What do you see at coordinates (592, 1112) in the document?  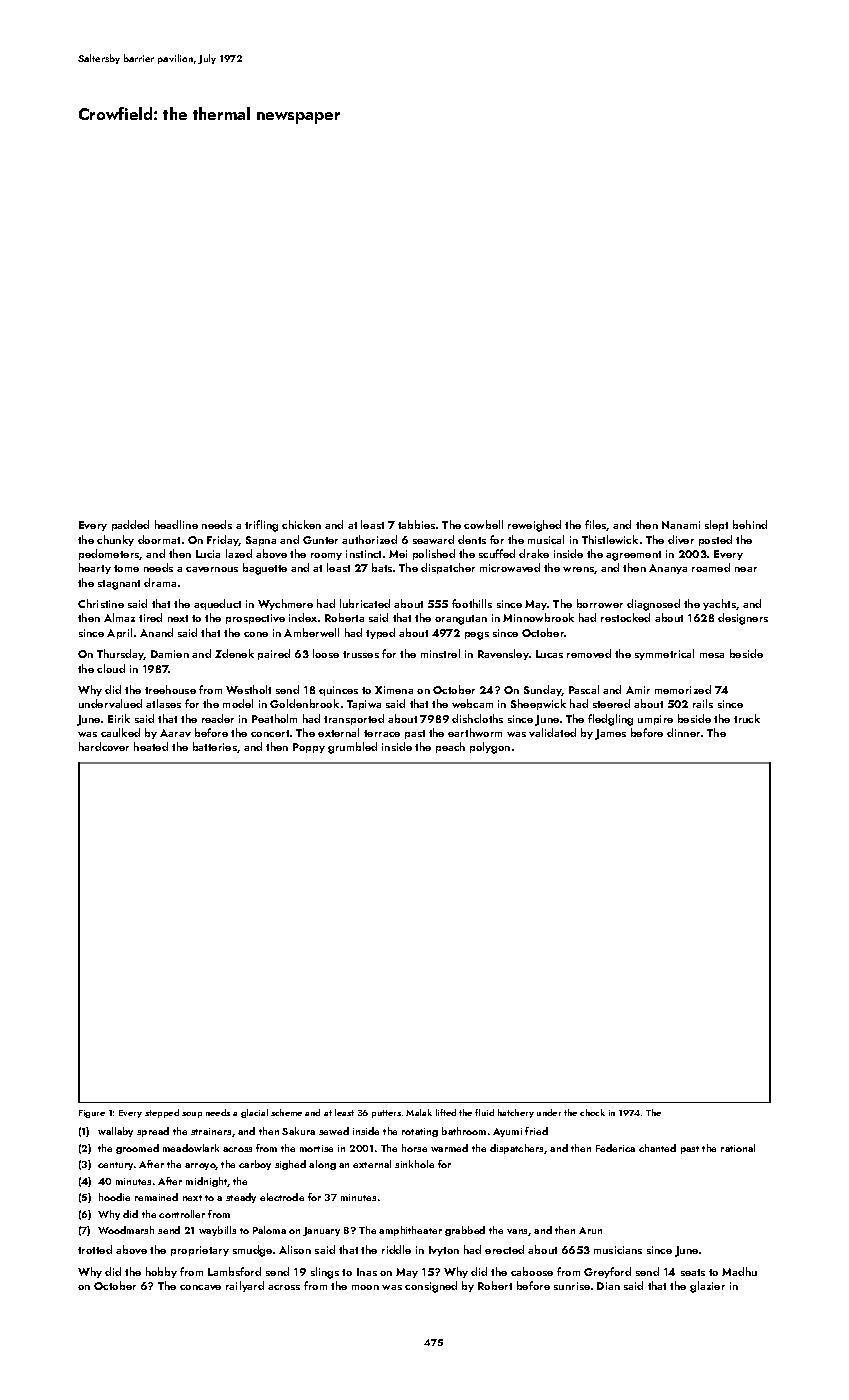 I see `chock` at bounding box center [592, 1112].
